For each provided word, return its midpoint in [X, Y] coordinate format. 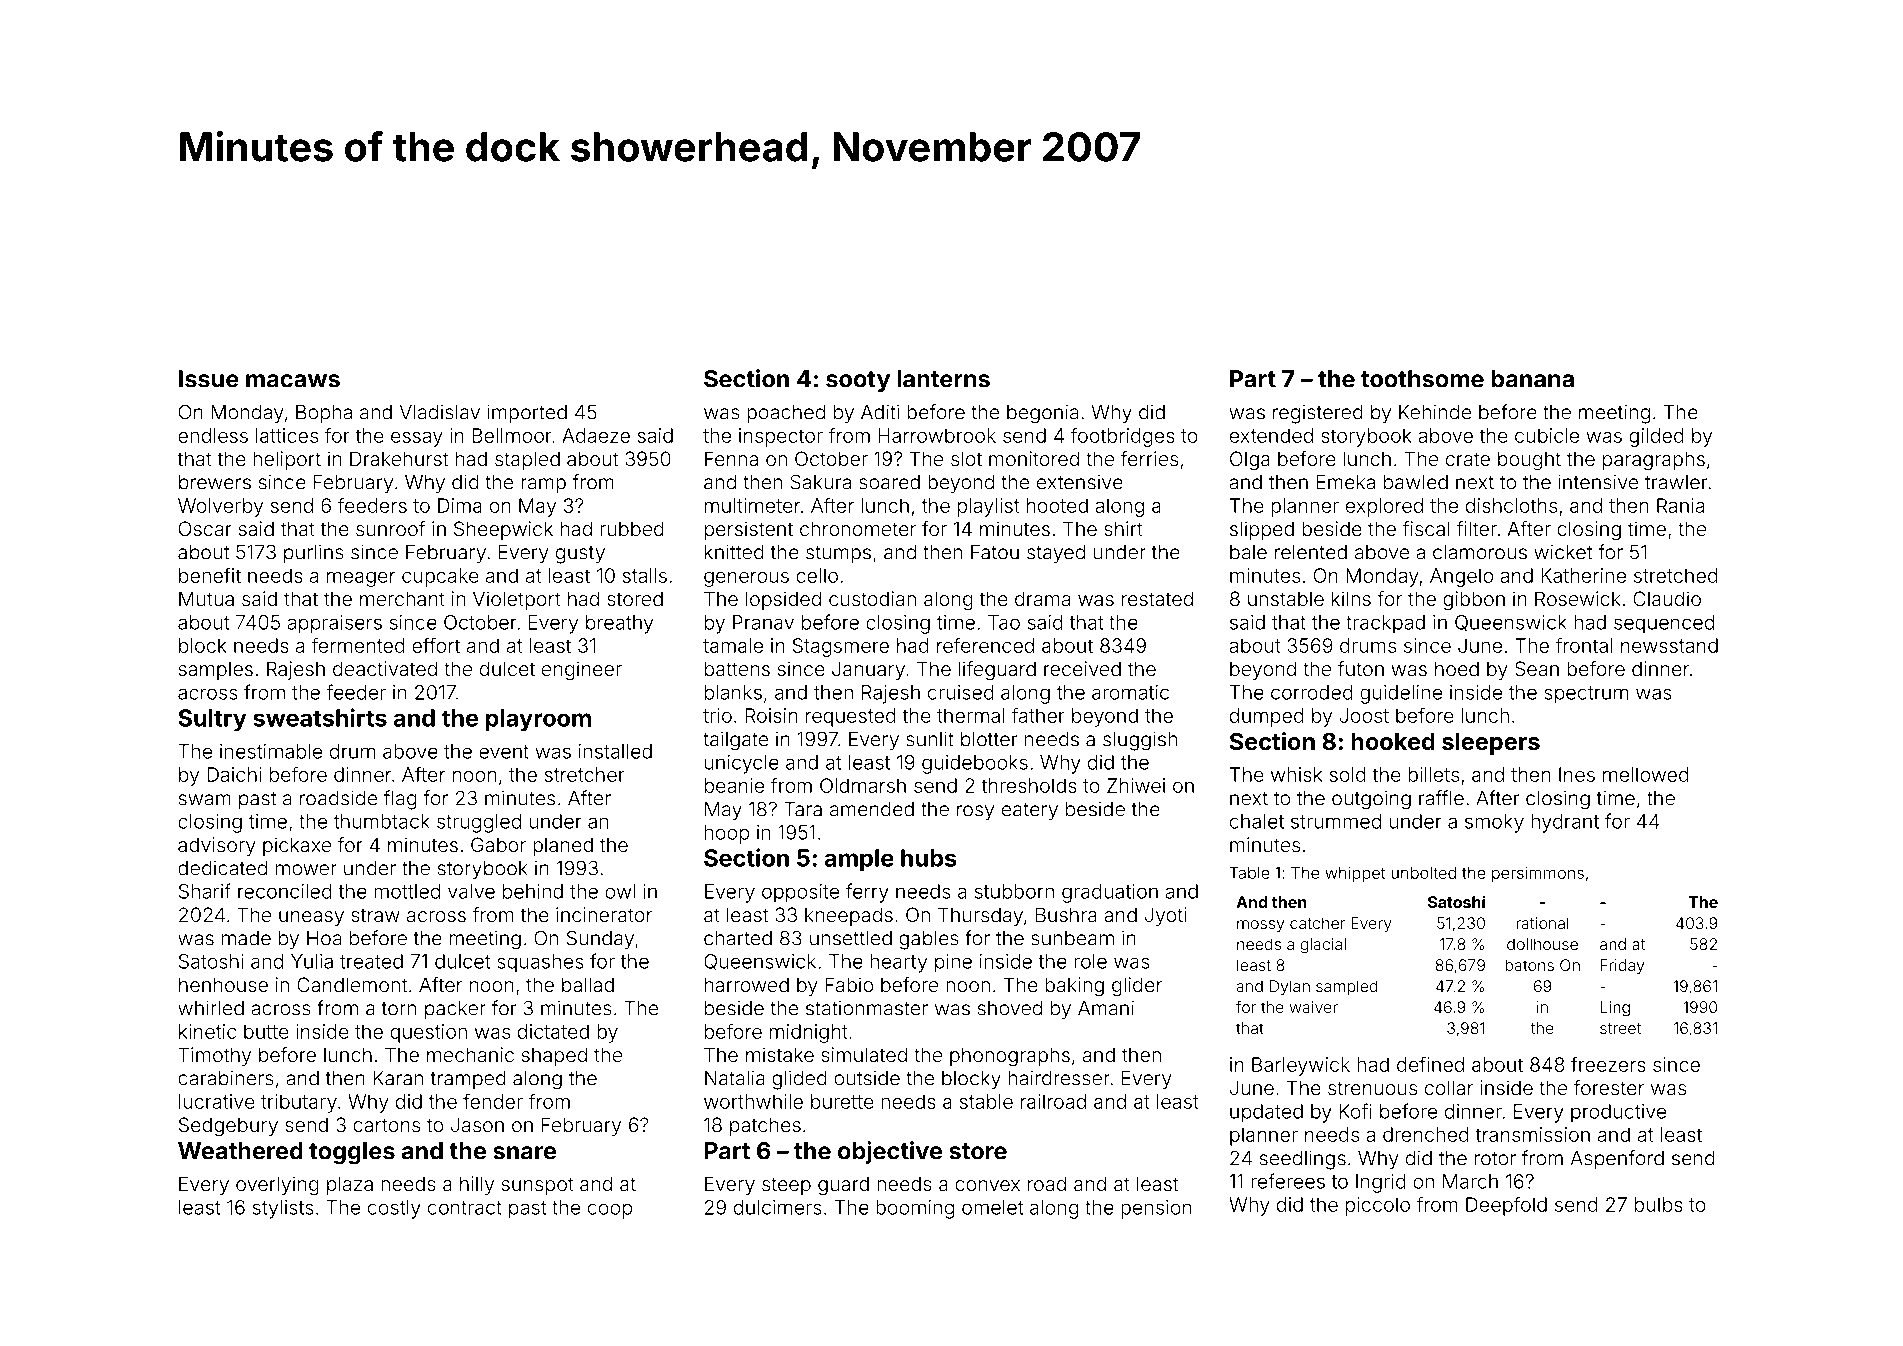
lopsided [783, 600]
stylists [283, 1209]
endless [213, 435]
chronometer [858, 528]
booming [915, 1209]
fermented [358, 645]
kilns [1351, 598]
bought [1529, 461]
